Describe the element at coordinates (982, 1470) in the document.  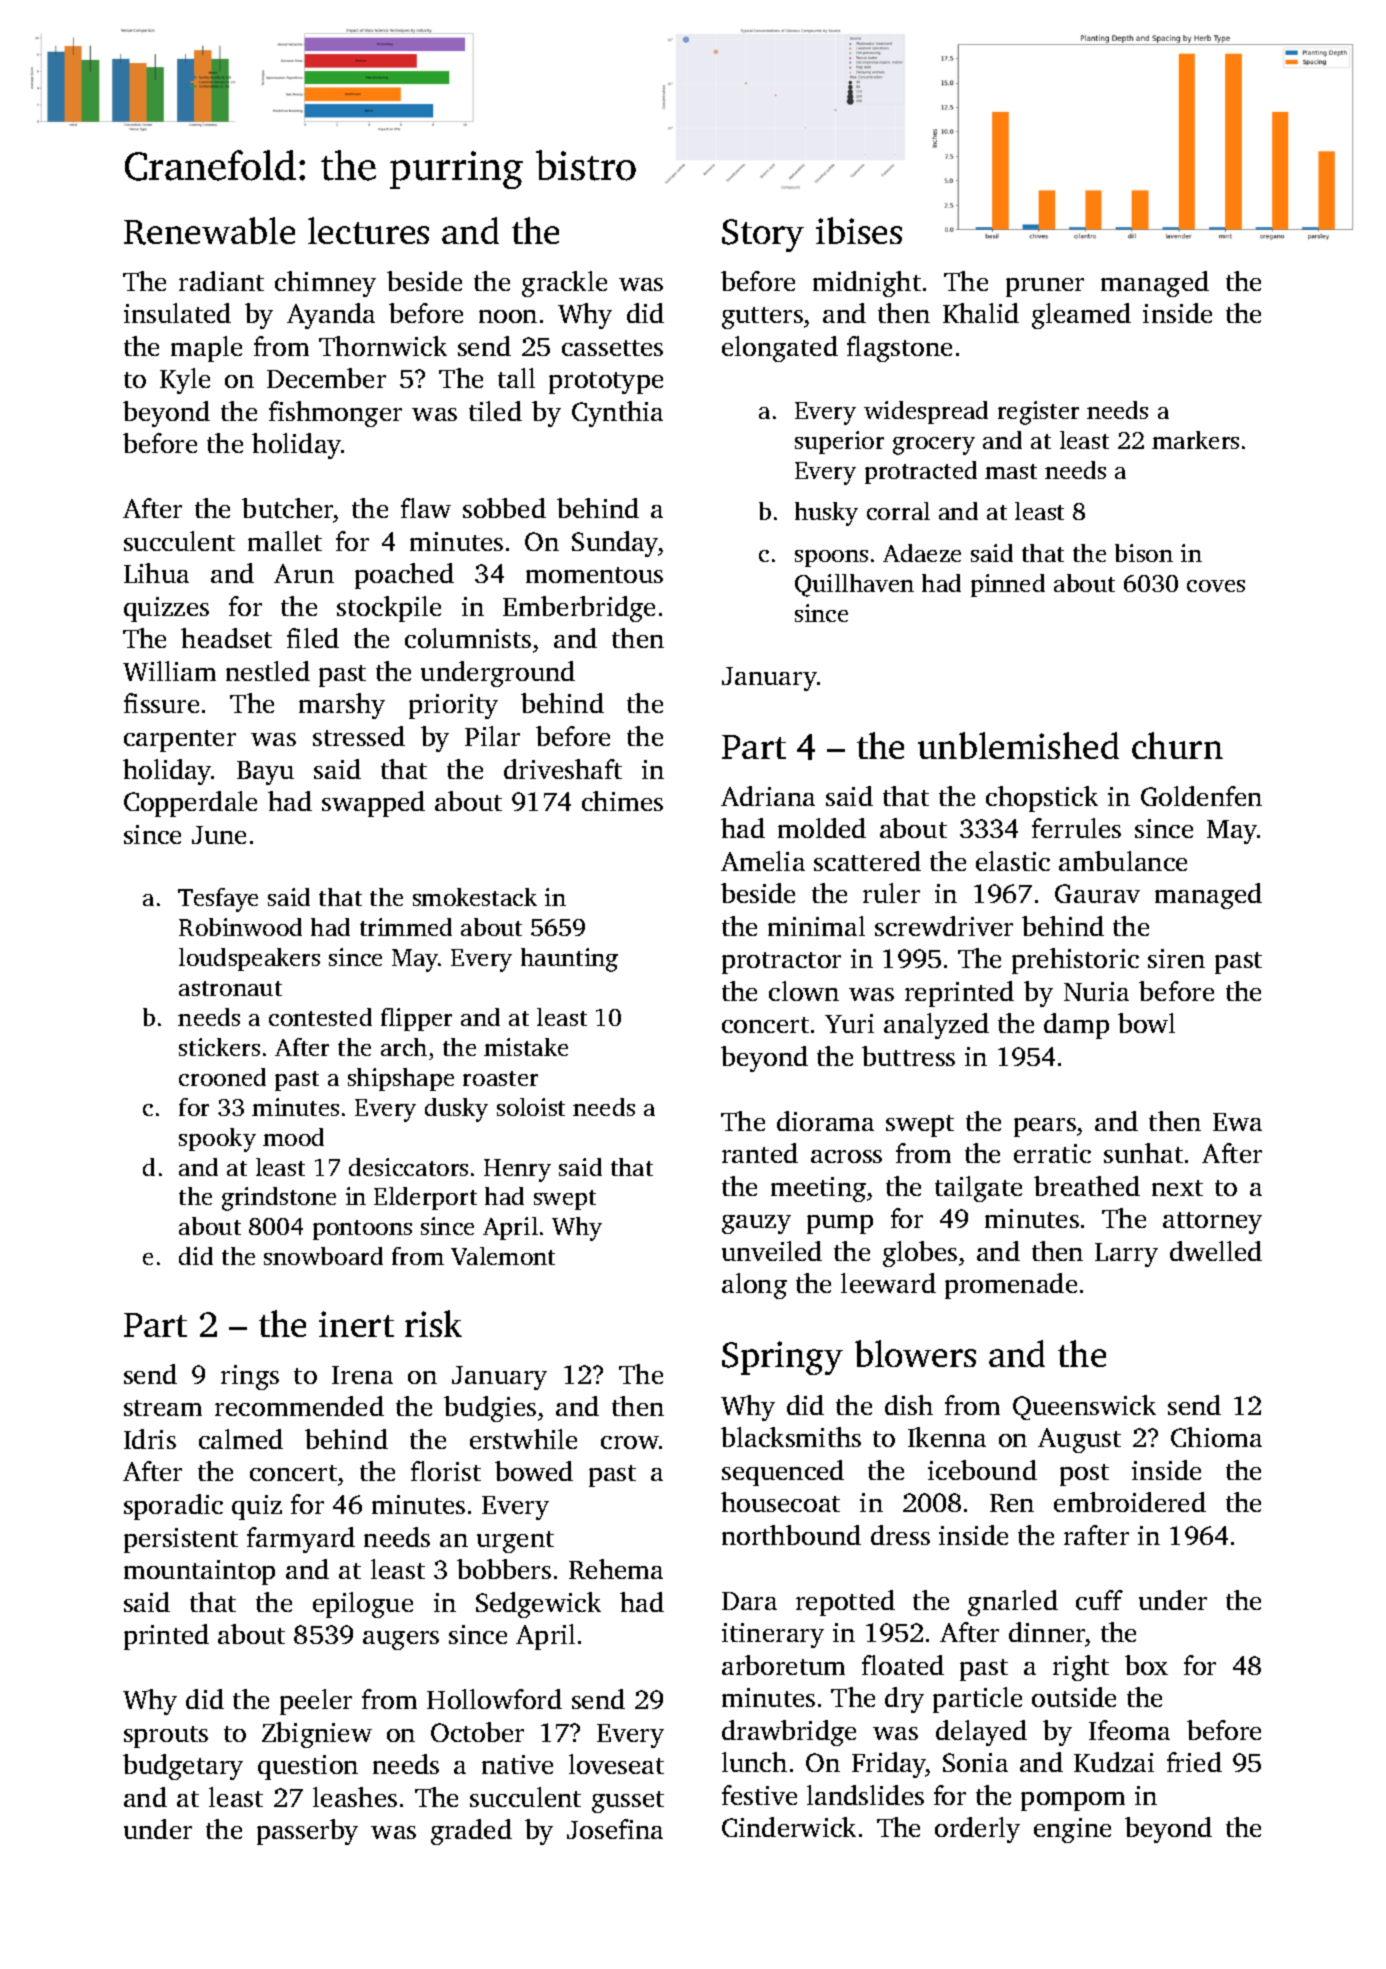
I see `icebound` at that location.
